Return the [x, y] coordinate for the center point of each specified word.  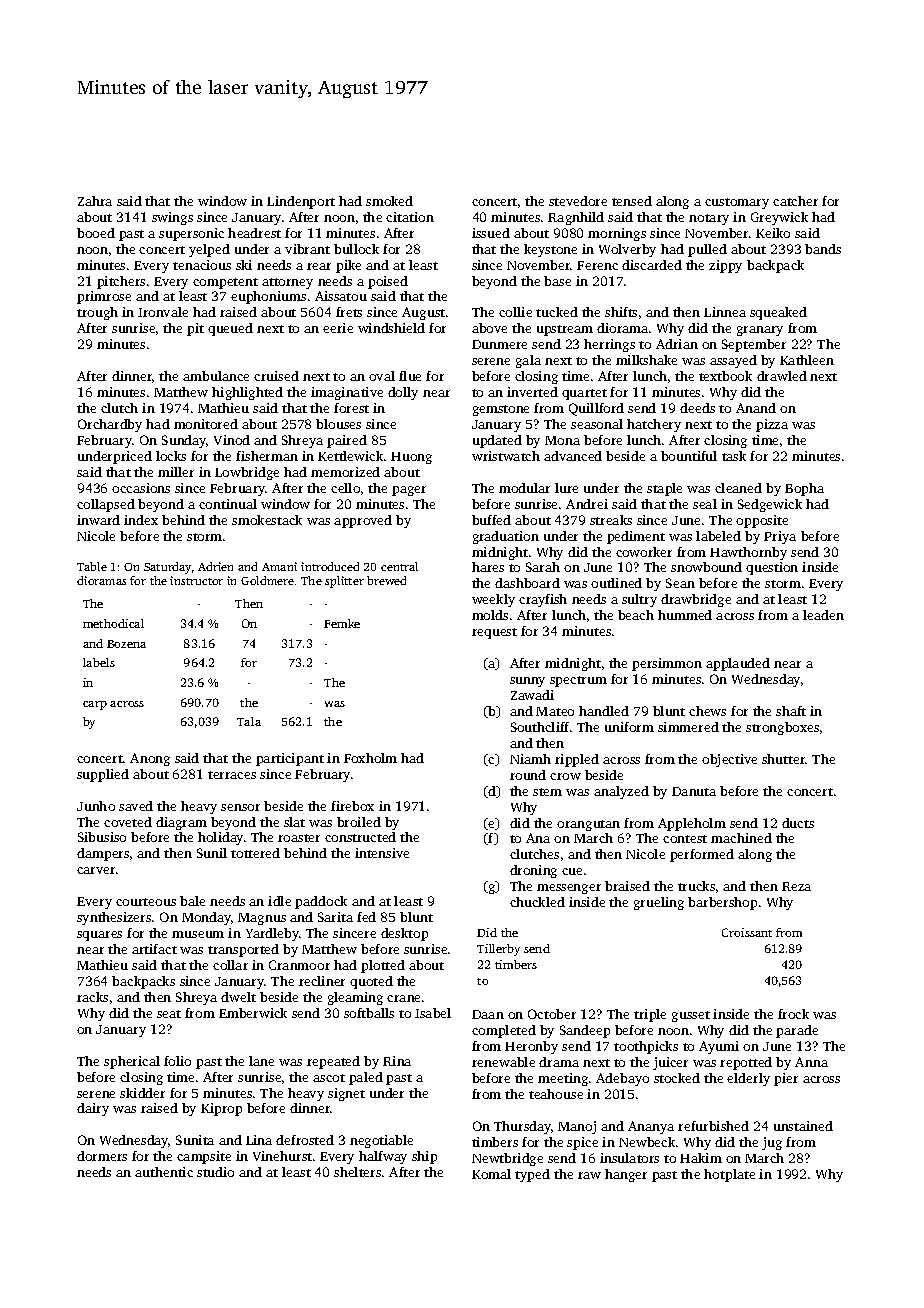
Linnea [725, 312]
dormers [102, 1156]
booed [96, 233]
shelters [357, 1172]
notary [709, 219]
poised [388, 282]
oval [382, 376]
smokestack [267, 520]
